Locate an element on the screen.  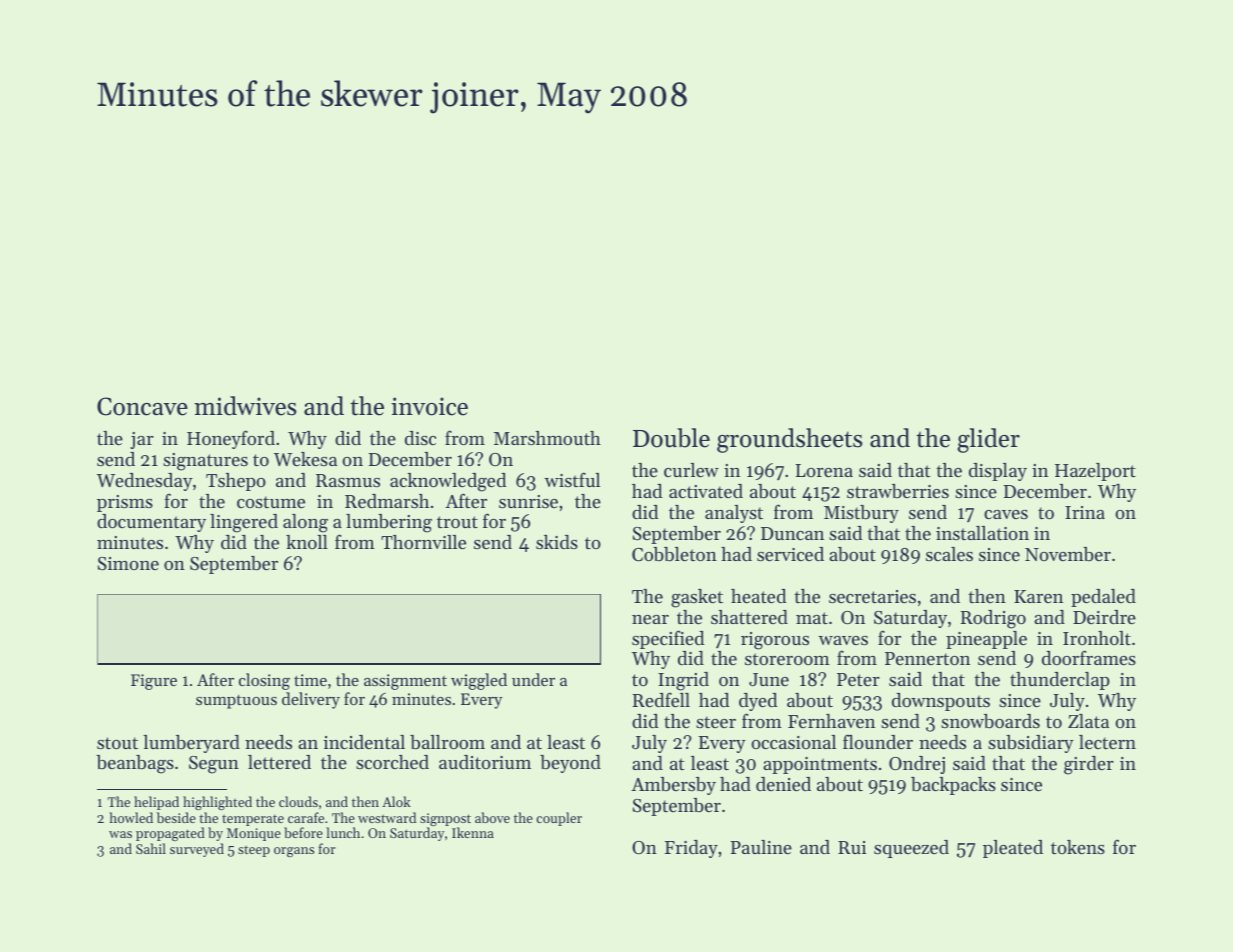
waves is located at coordinates (843, 640).
